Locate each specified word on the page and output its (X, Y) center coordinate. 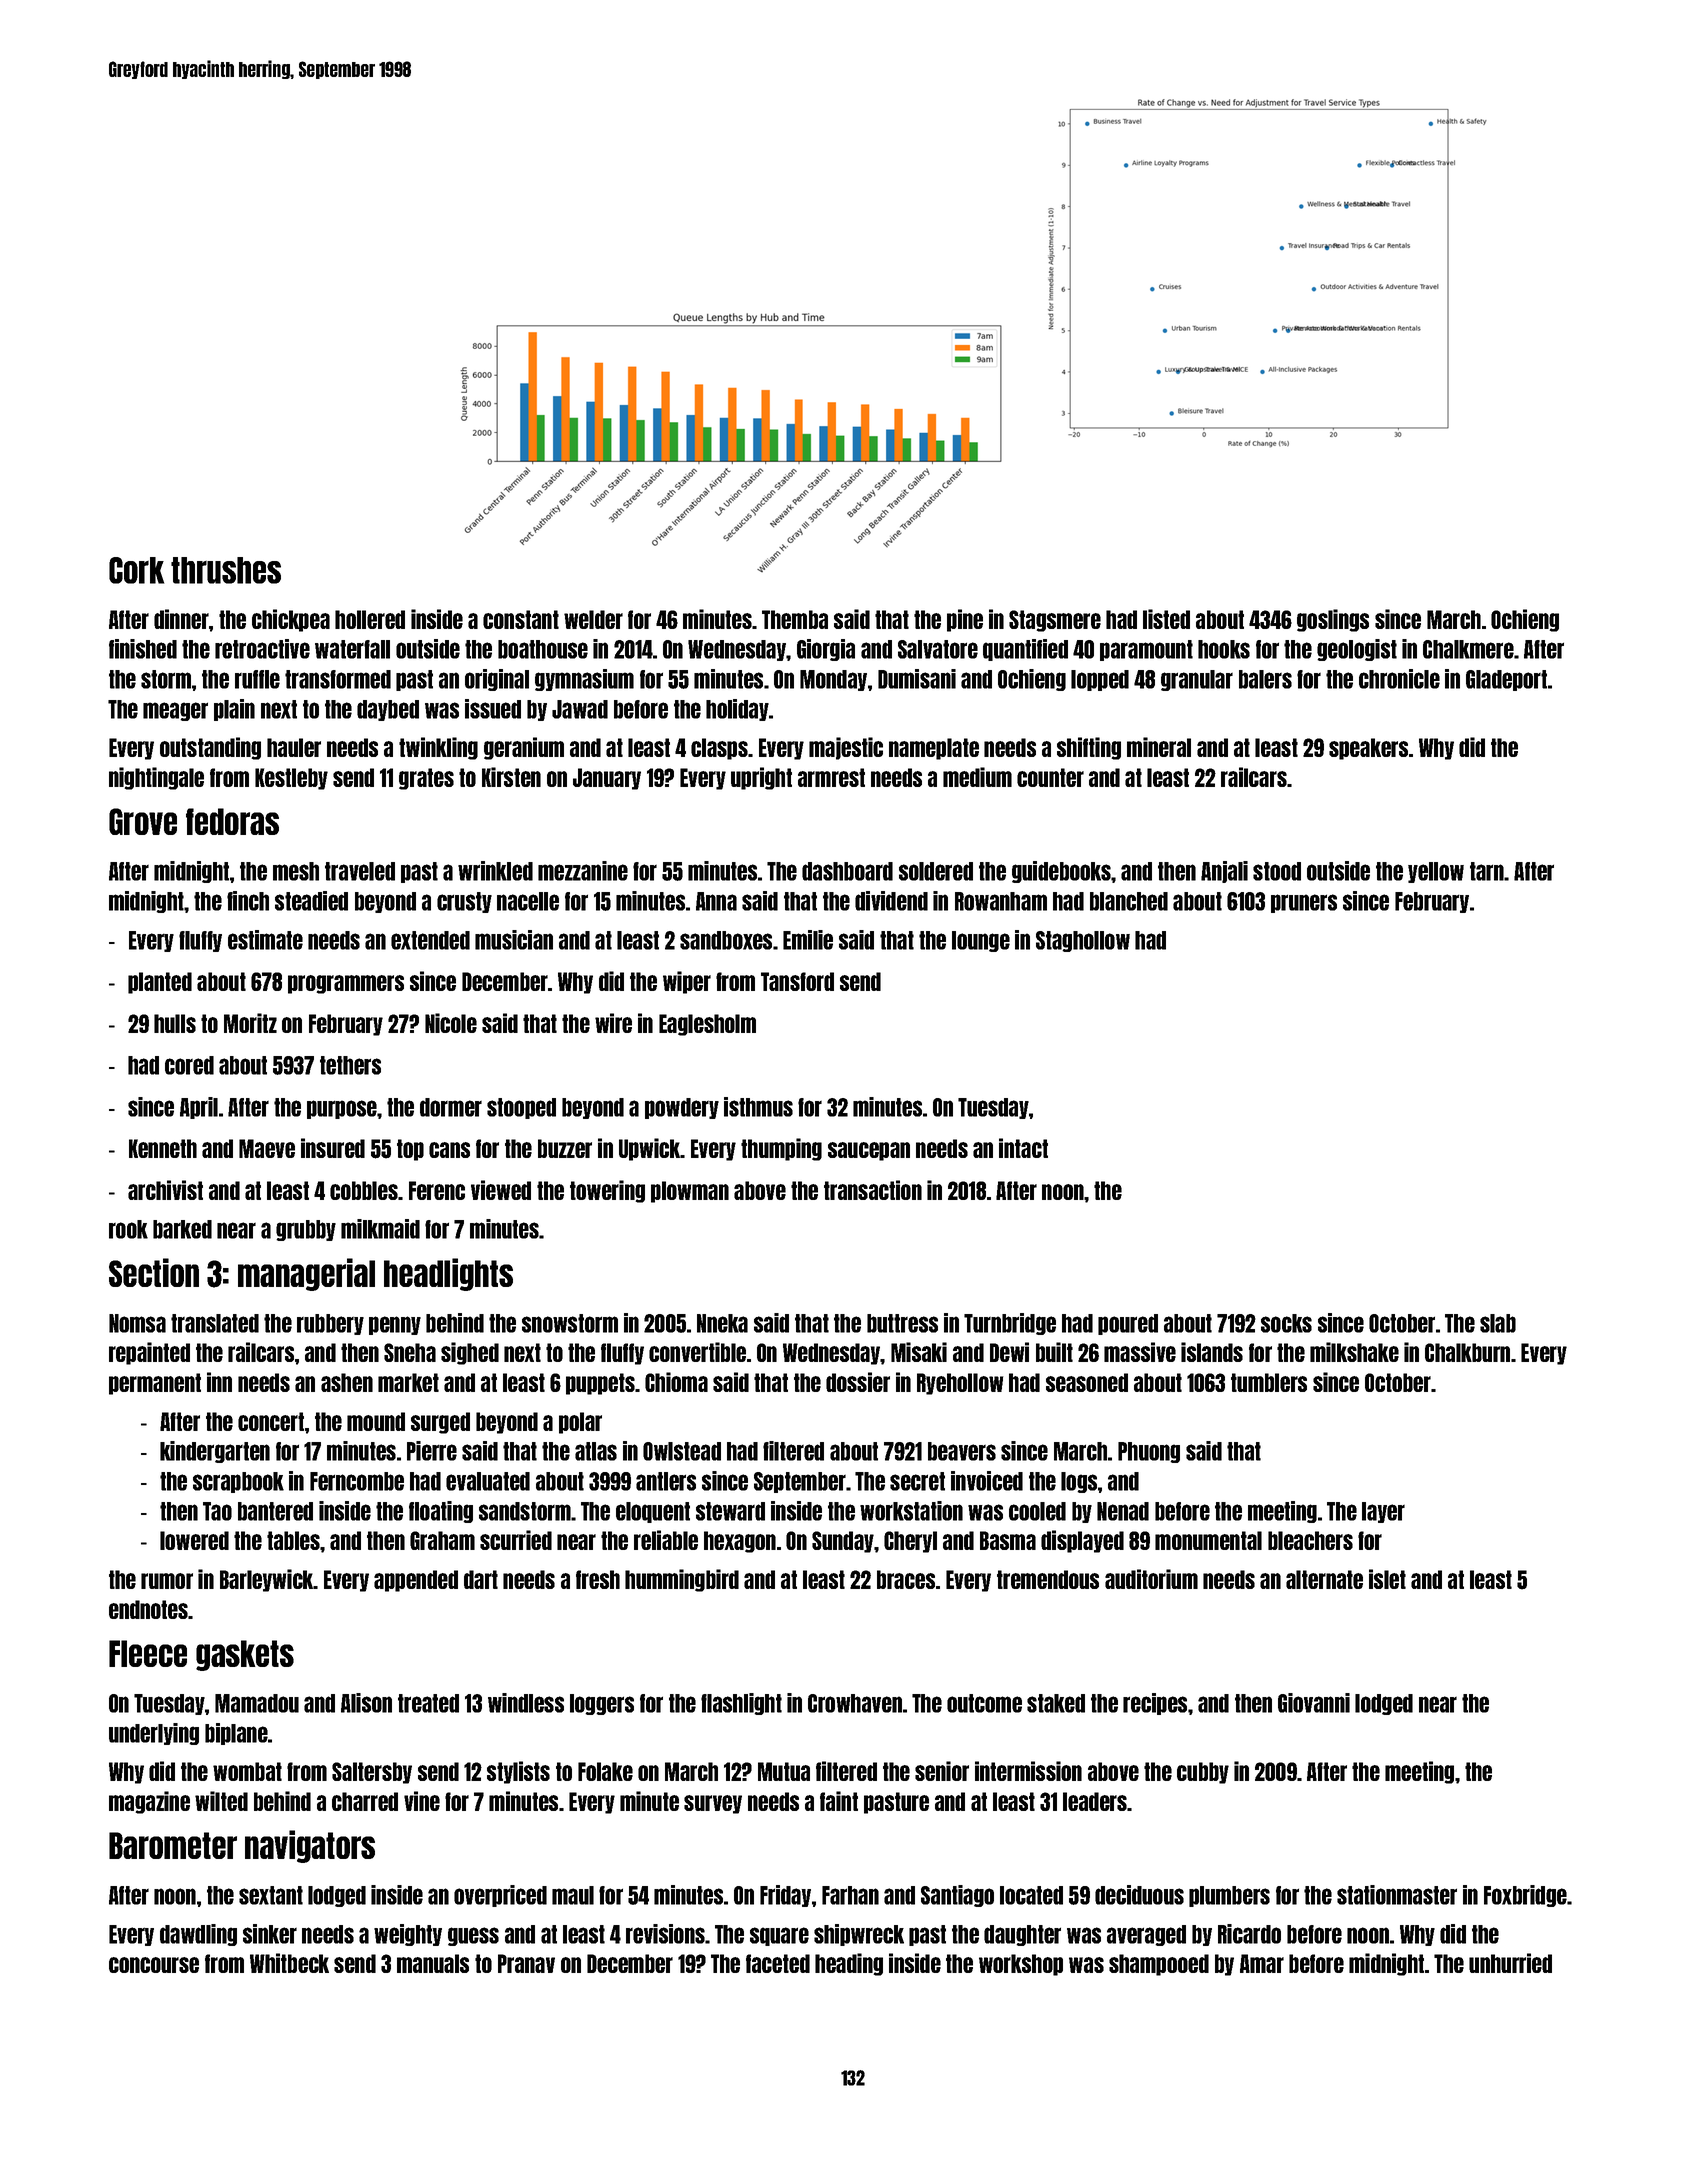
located (1031, 1895)
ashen (347, 1382)
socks (1286, 1323)
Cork (136, 570)
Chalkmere (1468, 649)
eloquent (653, 1512)
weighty (408, 1935)
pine (965, 620)
